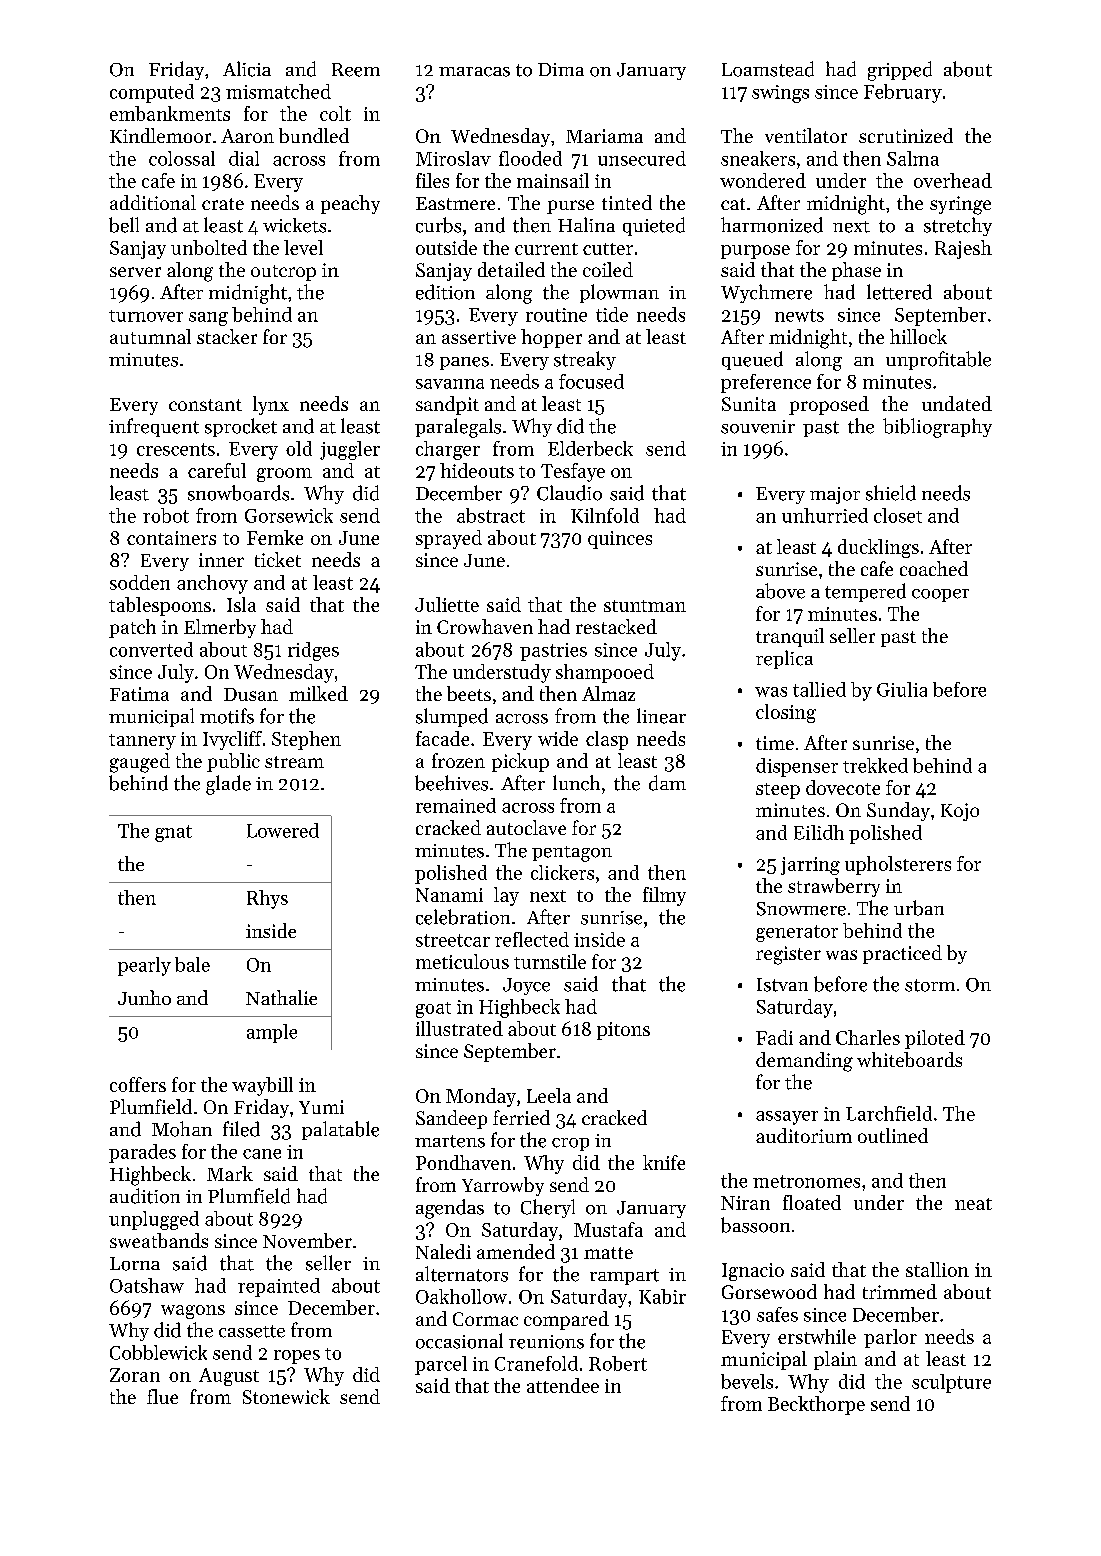 The width and height of the page is (1101, 1556). What do you see at coordinates (618, 1363) in the page?
I see `Robert` at bounding box center [618, 1363].
